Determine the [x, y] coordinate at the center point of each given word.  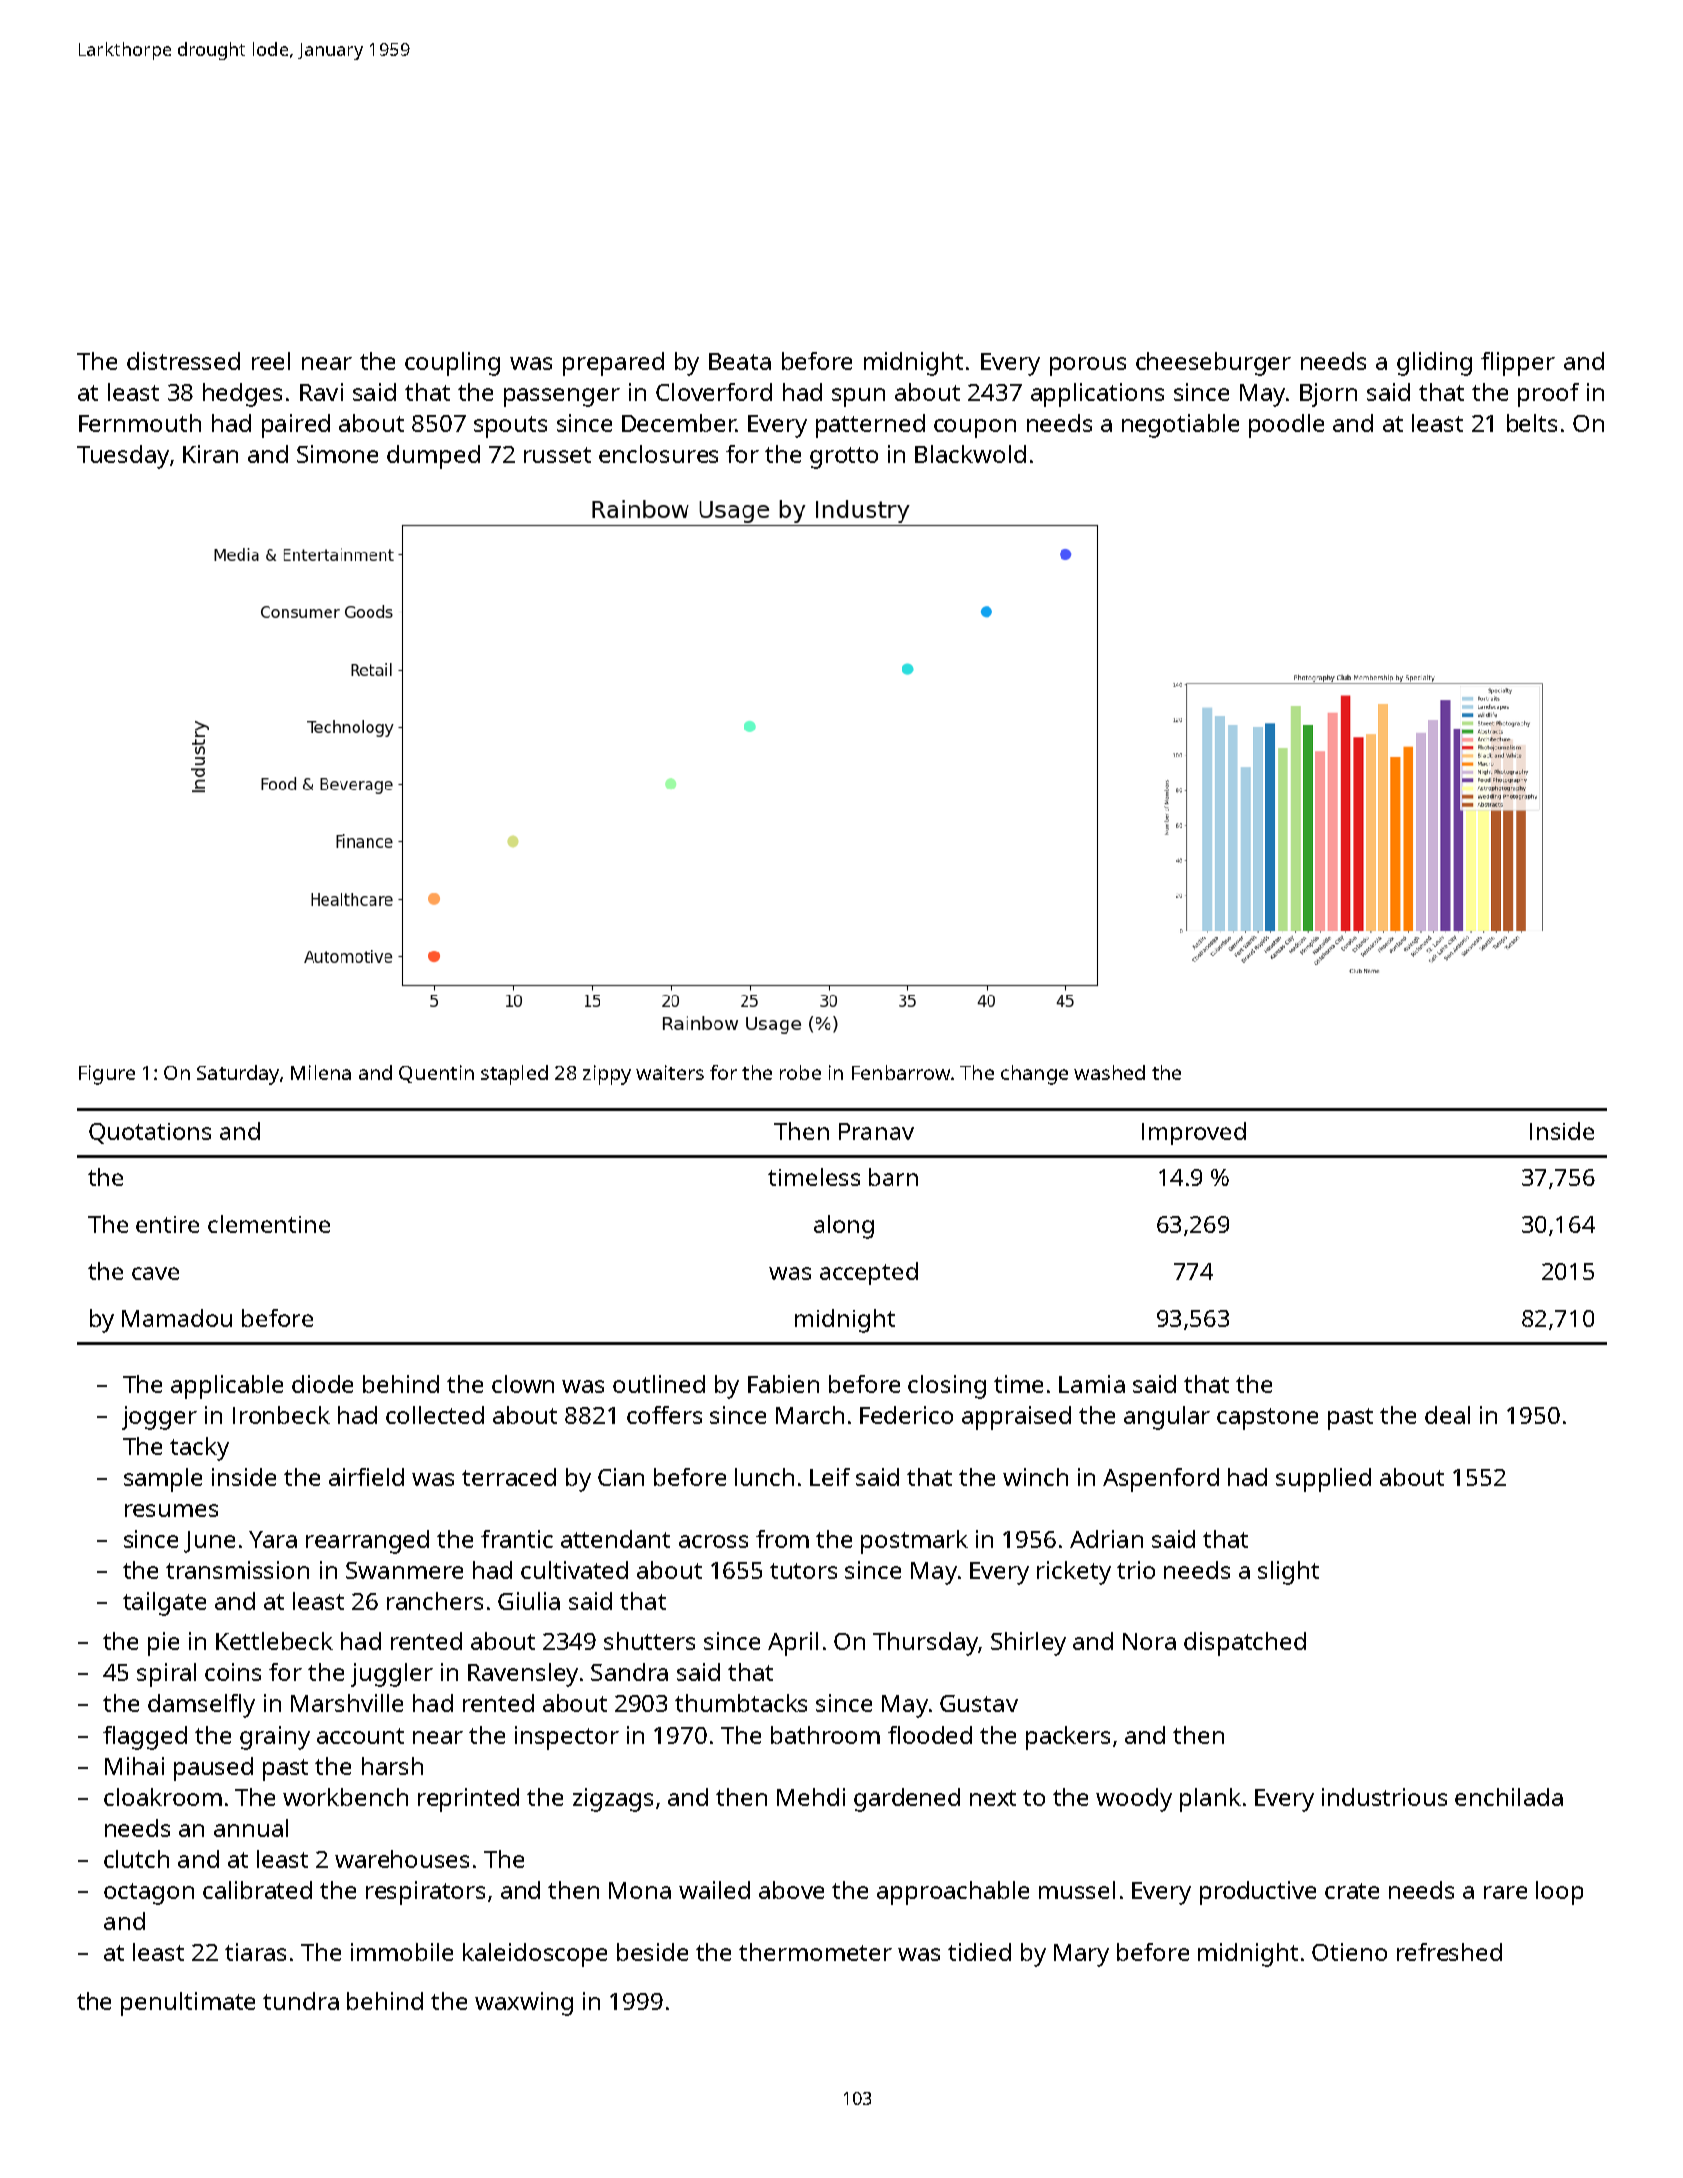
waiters [670, 1072]
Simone [337, 454]
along [844, 1227]
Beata [740, 361]
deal [1447, 1415]
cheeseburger [1213, 364]
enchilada [1509, 1797]
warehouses [402, 1859]
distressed [183, 361]
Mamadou [177, 1318]
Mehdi [811, 1797]
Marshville [347, 1703]
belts [1532, 423]
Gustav [979, 1703]
